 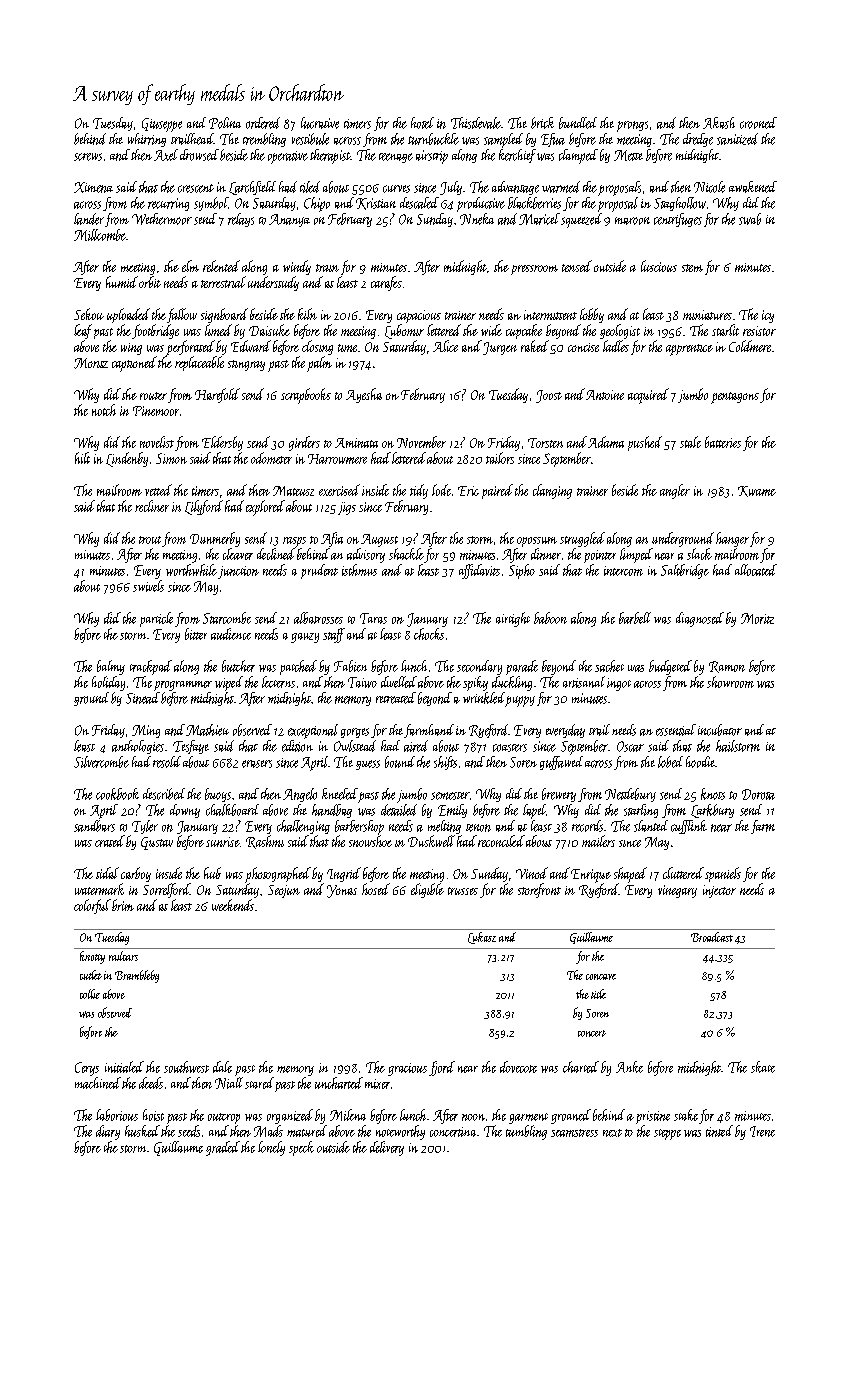 I want to click on Akash, so click(x=719, y=123).
